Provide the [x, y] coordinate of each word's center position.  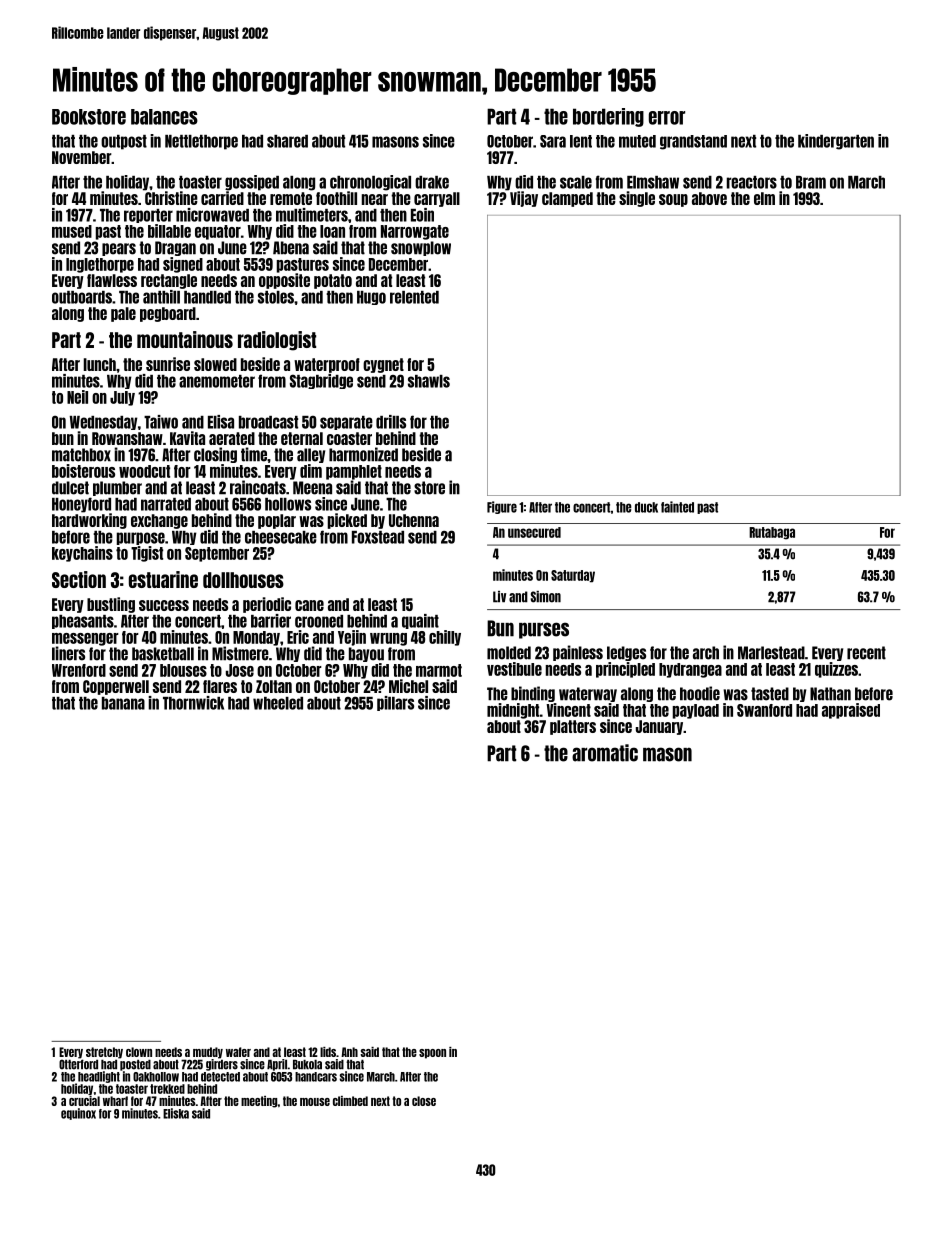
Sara [553, 141]
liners [68, 653]
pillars [395, 703]
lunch [100, 364]
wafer [238, 1052]
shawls [429, 381]
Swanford [764, 710]
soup [673, 200]
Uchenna [414, 520]
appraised [851, 711]
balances [164, 117]
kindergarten [836, 142]
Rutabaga [772, 533]
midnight [513, 711]
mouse [315, 1102]
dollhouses [243, 580]
